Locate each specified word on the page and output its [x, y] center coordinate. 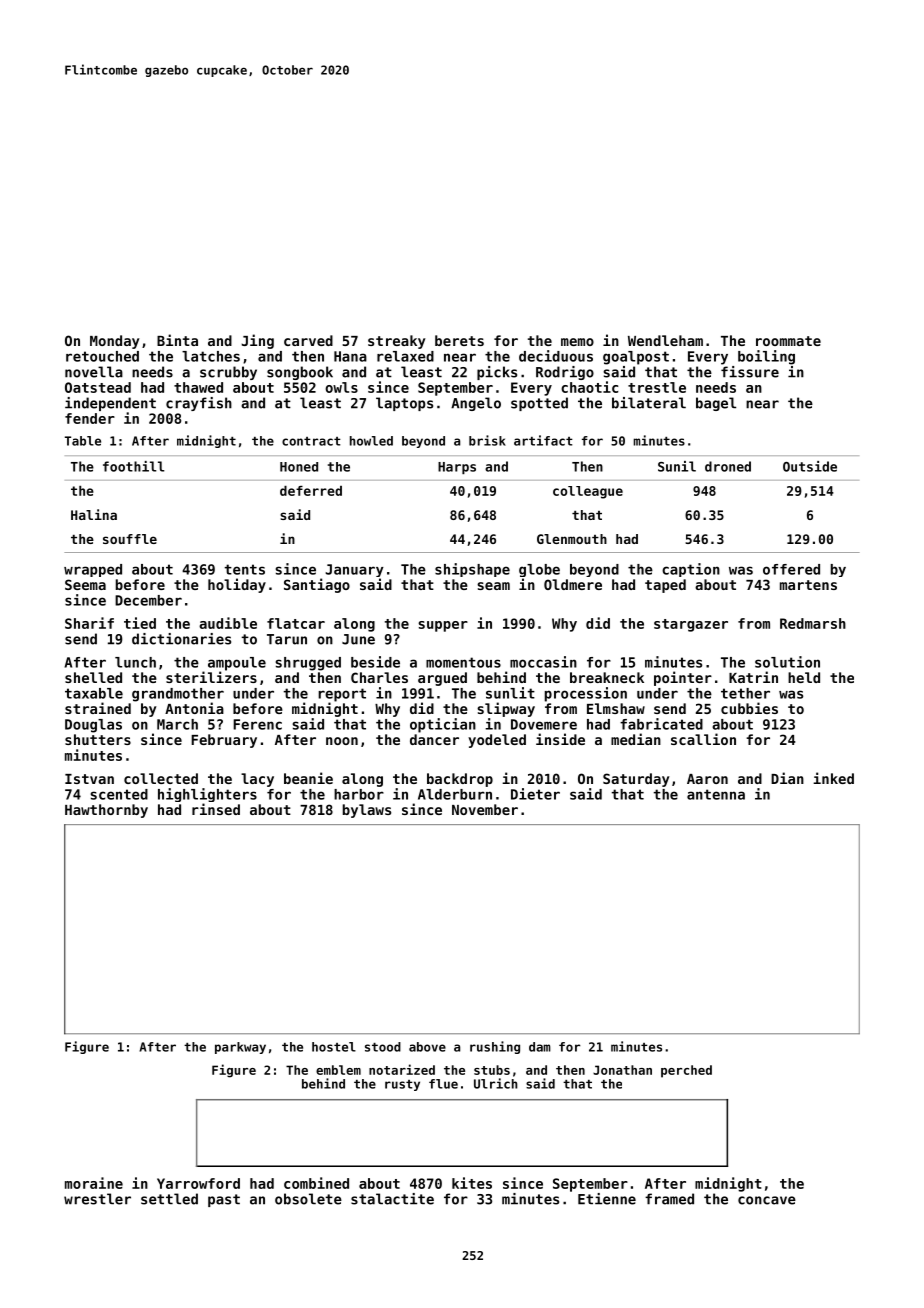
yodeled [497, 741]
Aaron [707, 779]
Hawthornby [106, 811]
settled [169, 1199]
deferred [311, 491]
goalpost [636, 358]
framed [669, 1199]
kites [472, 1183]
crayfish [199, 404]
